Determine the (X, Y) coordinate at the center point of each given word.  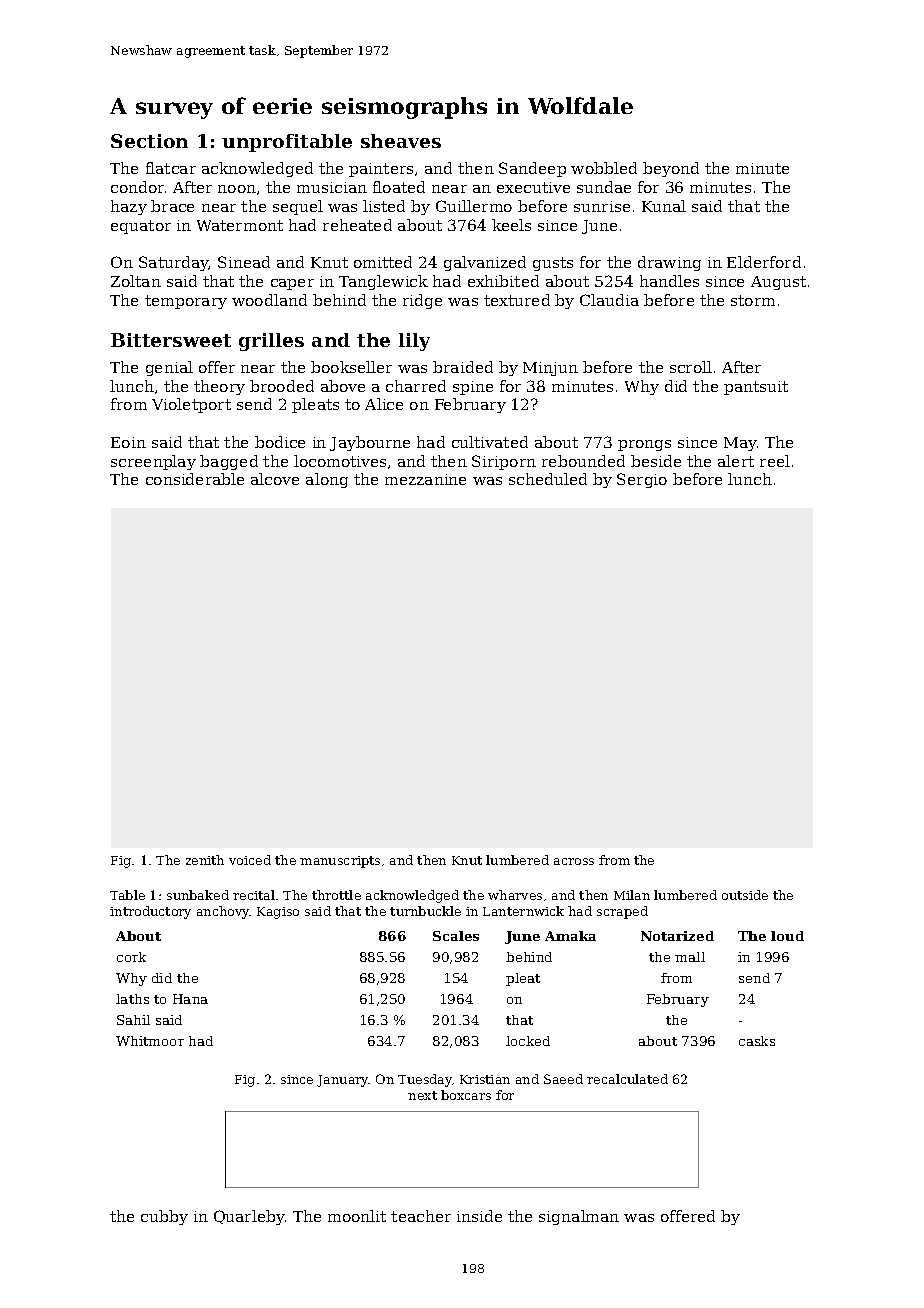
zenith (205, 860)
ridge (422, 301)
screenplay (153, 462)
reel (775, 461)
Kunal (664, 206)
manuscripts (340, 862)
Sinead (244, 262)
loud (787, 936)
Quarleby (249, 1217)
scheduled (548, 479)
